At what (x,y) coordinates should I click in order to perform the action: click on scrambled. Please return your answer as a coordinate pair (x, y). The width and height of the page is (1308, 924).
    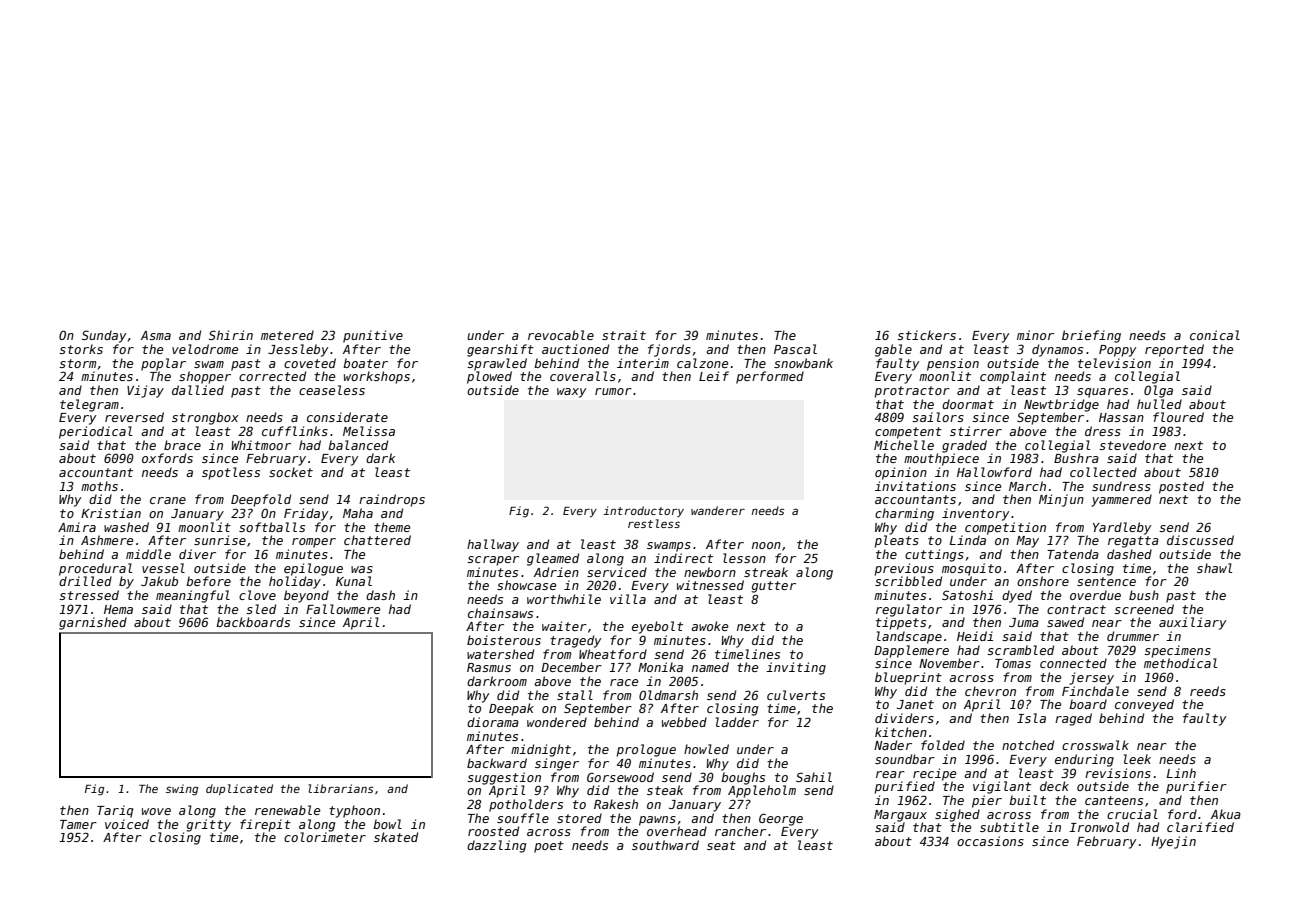
    Looking at the image, I should click on (1020, 650).
